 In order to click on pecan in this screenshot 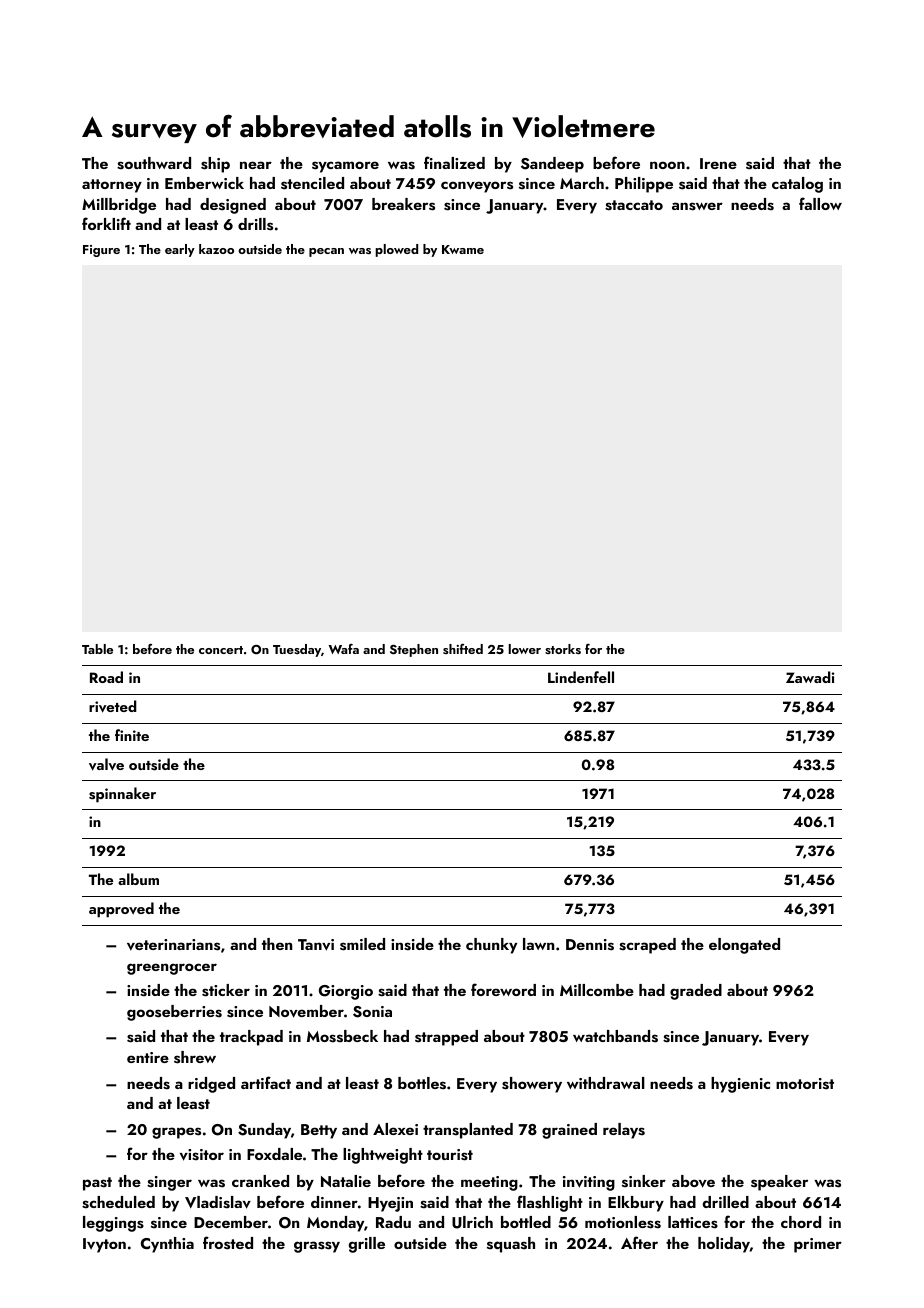, I will do `click(326, 252)`.
